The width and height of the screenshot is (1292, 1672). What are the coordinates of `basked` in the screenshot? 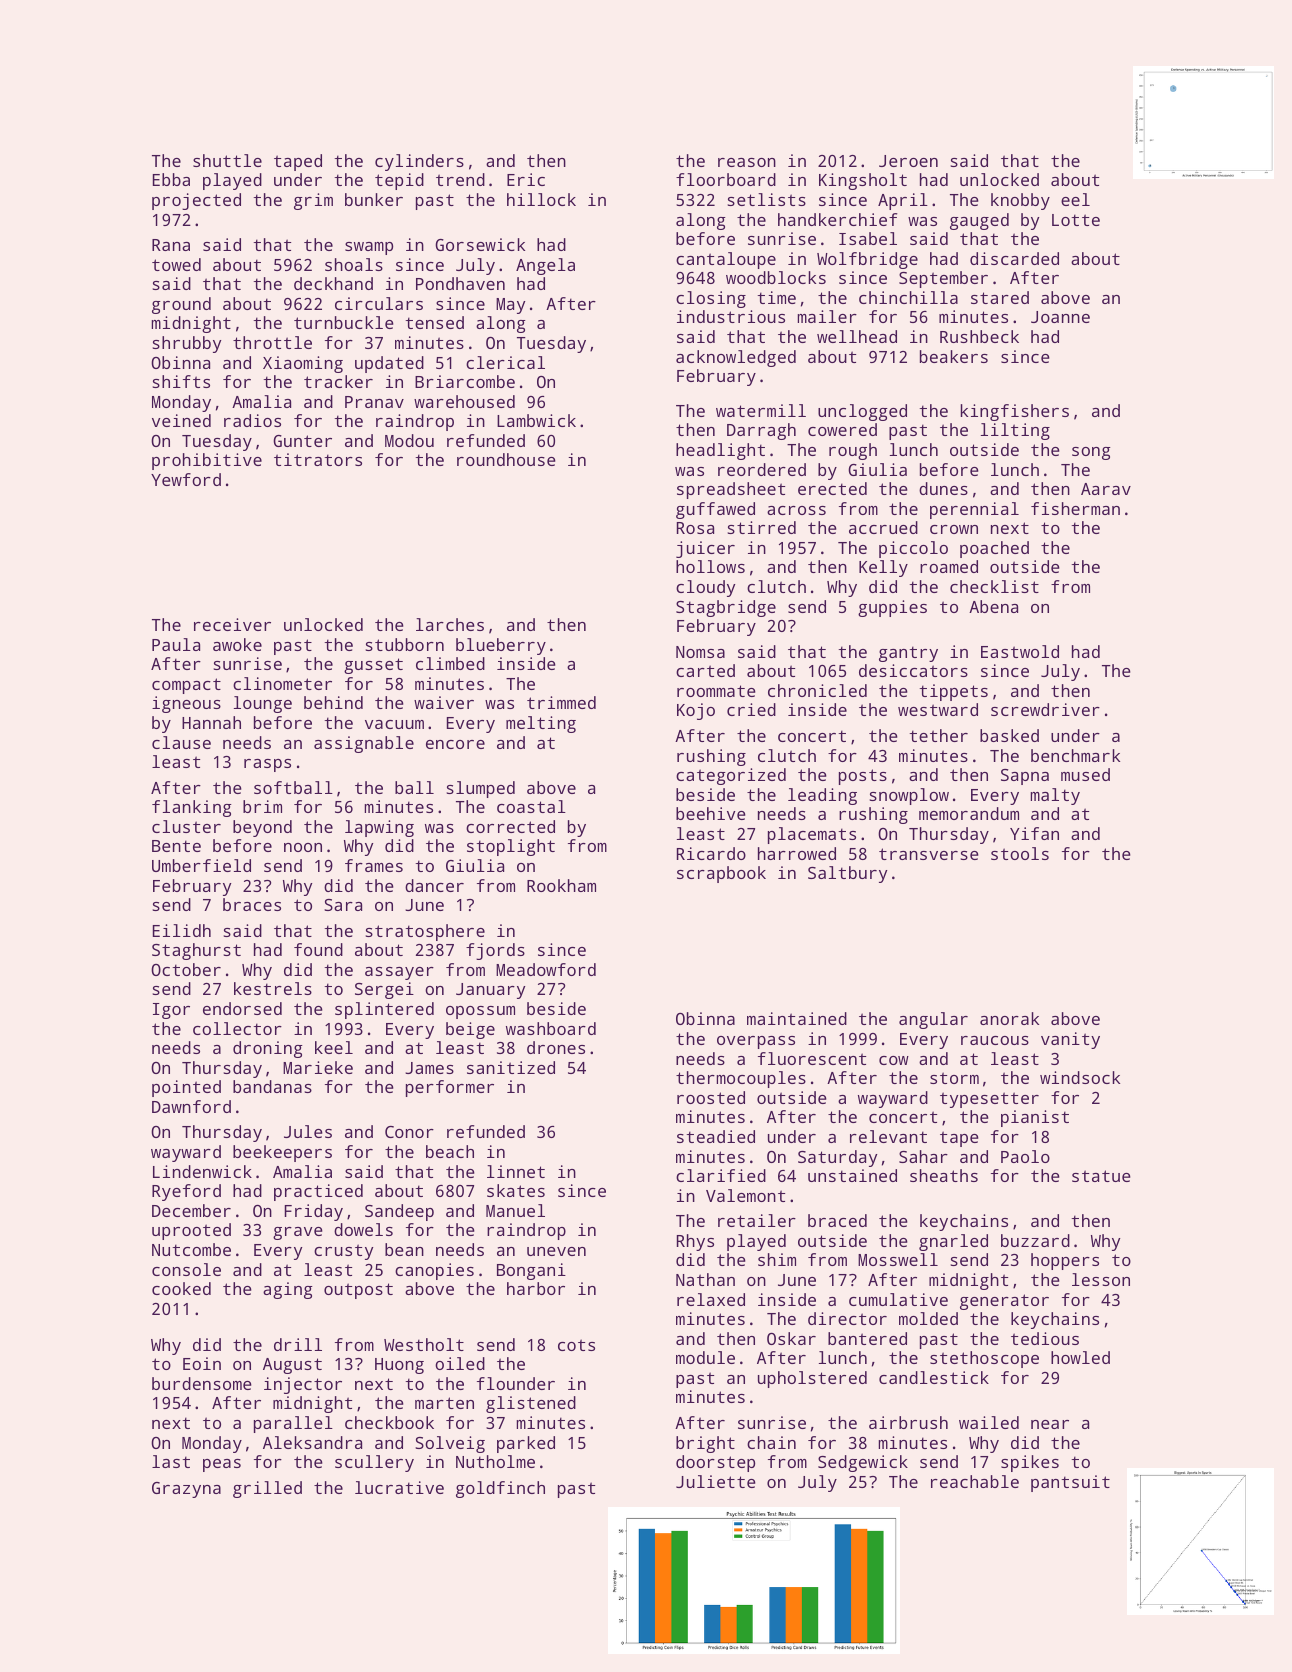 It's located at (1009, 735).
